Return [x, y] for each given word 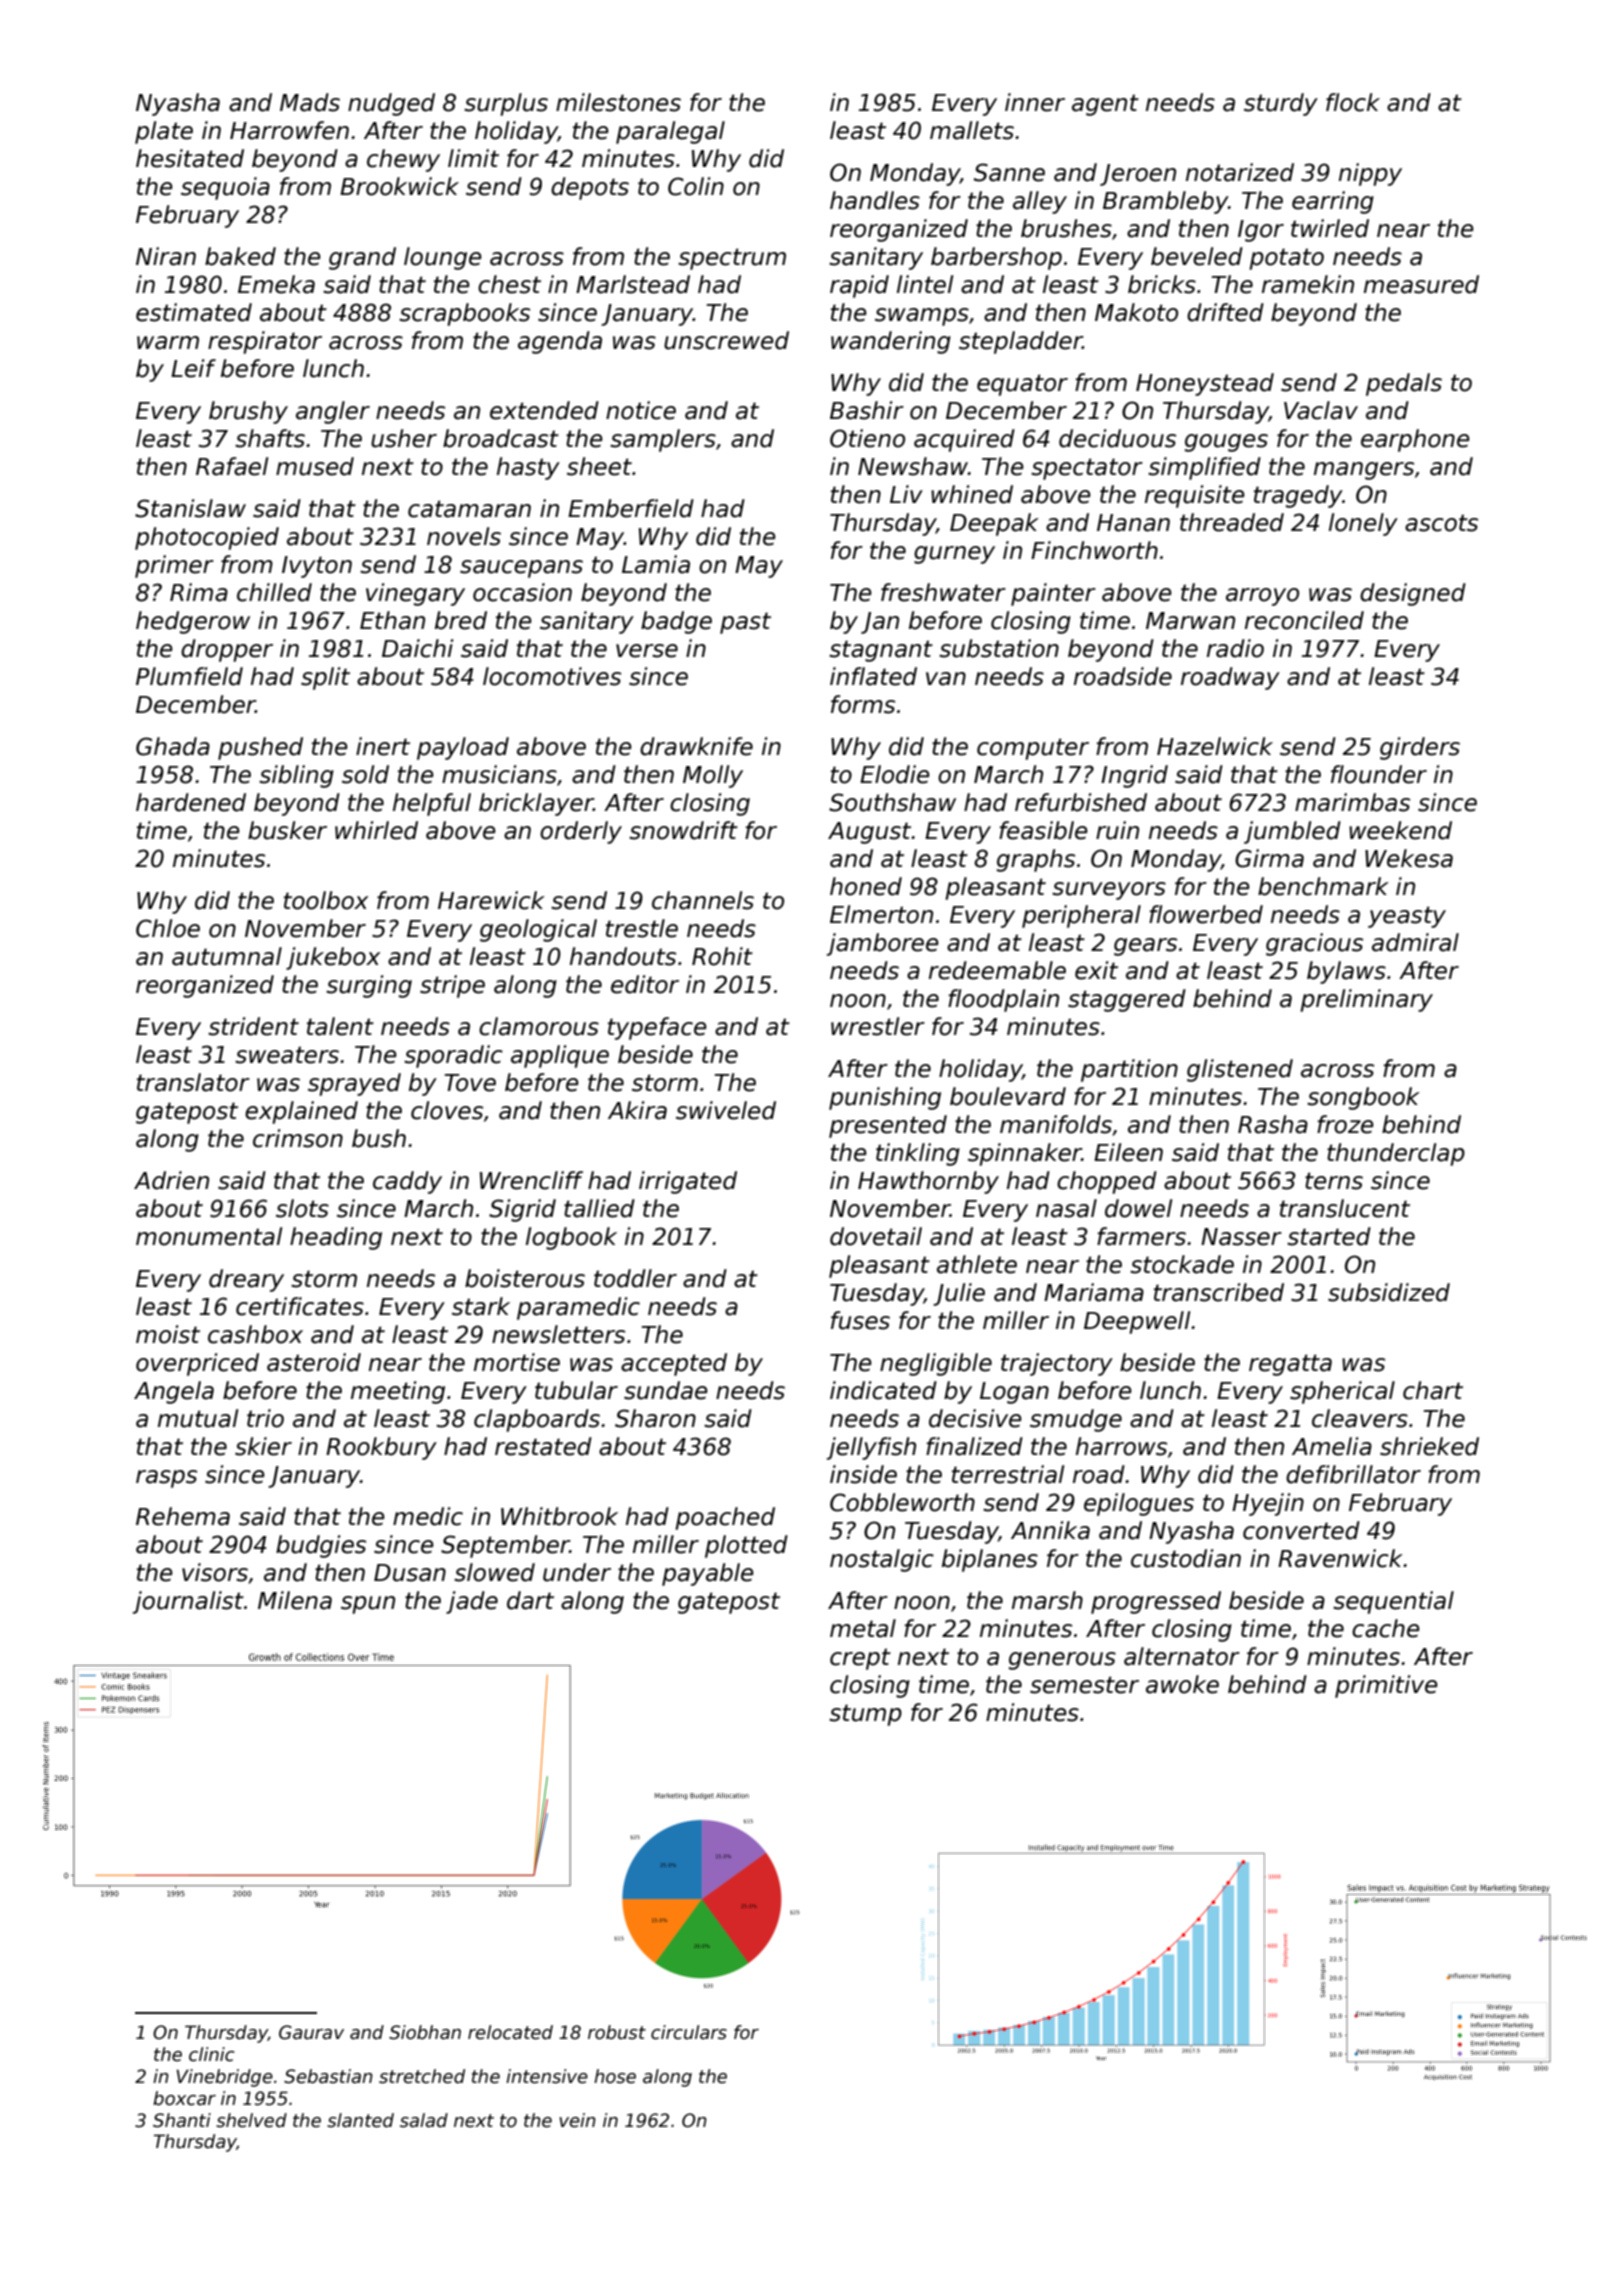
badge [676, 622]
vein [577, 2120]
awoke [1182, 1684]
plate [164, 132]
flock [1353, 102]
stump [865, 1715]
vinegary [415, 594]
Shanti [182, 2120]
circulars [689, 2032]
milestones [618, 102]
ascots [1441, 523]
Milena [295, 1600]
